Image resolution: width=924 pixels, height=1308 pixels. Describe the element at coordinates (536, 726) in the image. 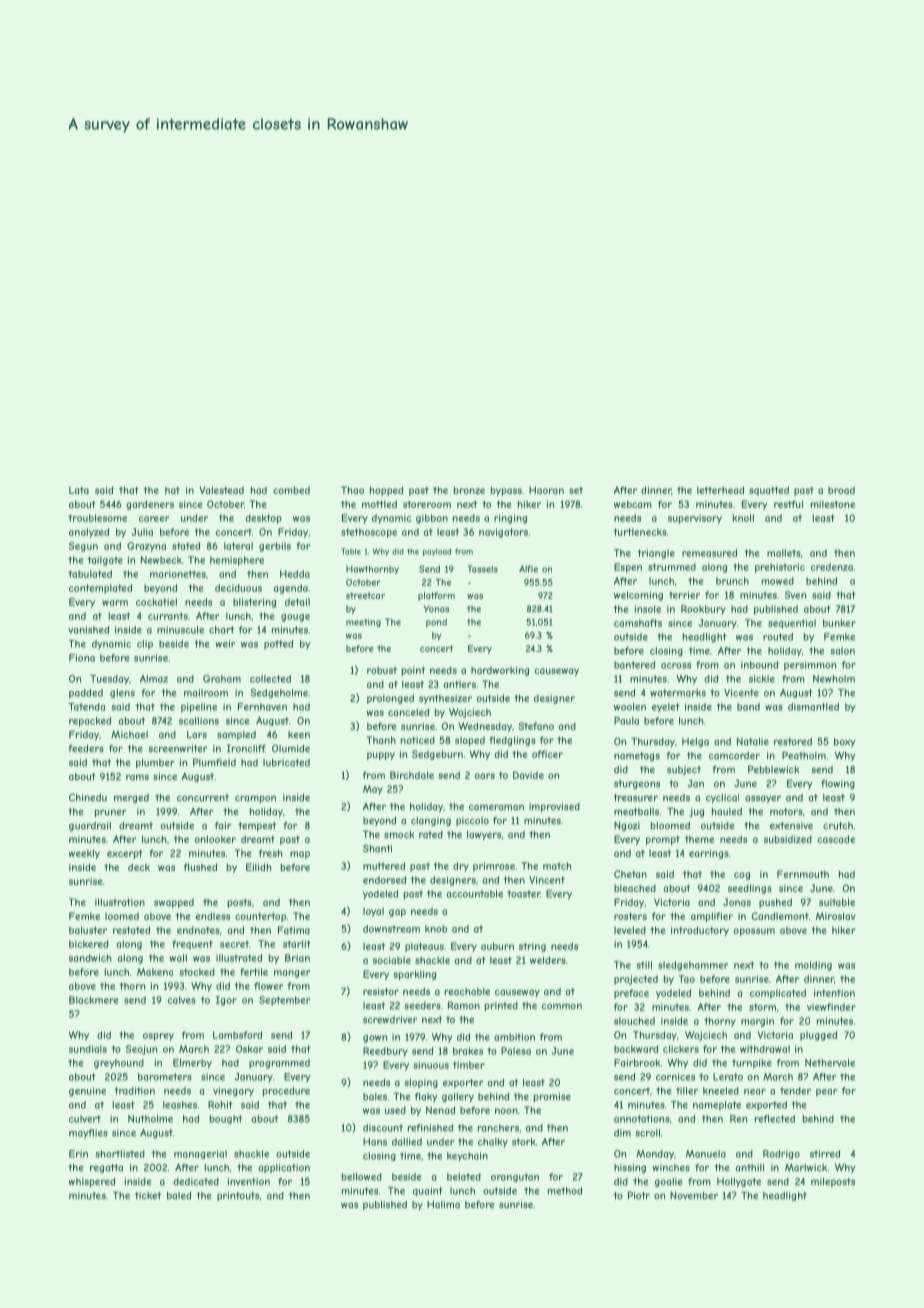

I see `Stefano` at that location.
